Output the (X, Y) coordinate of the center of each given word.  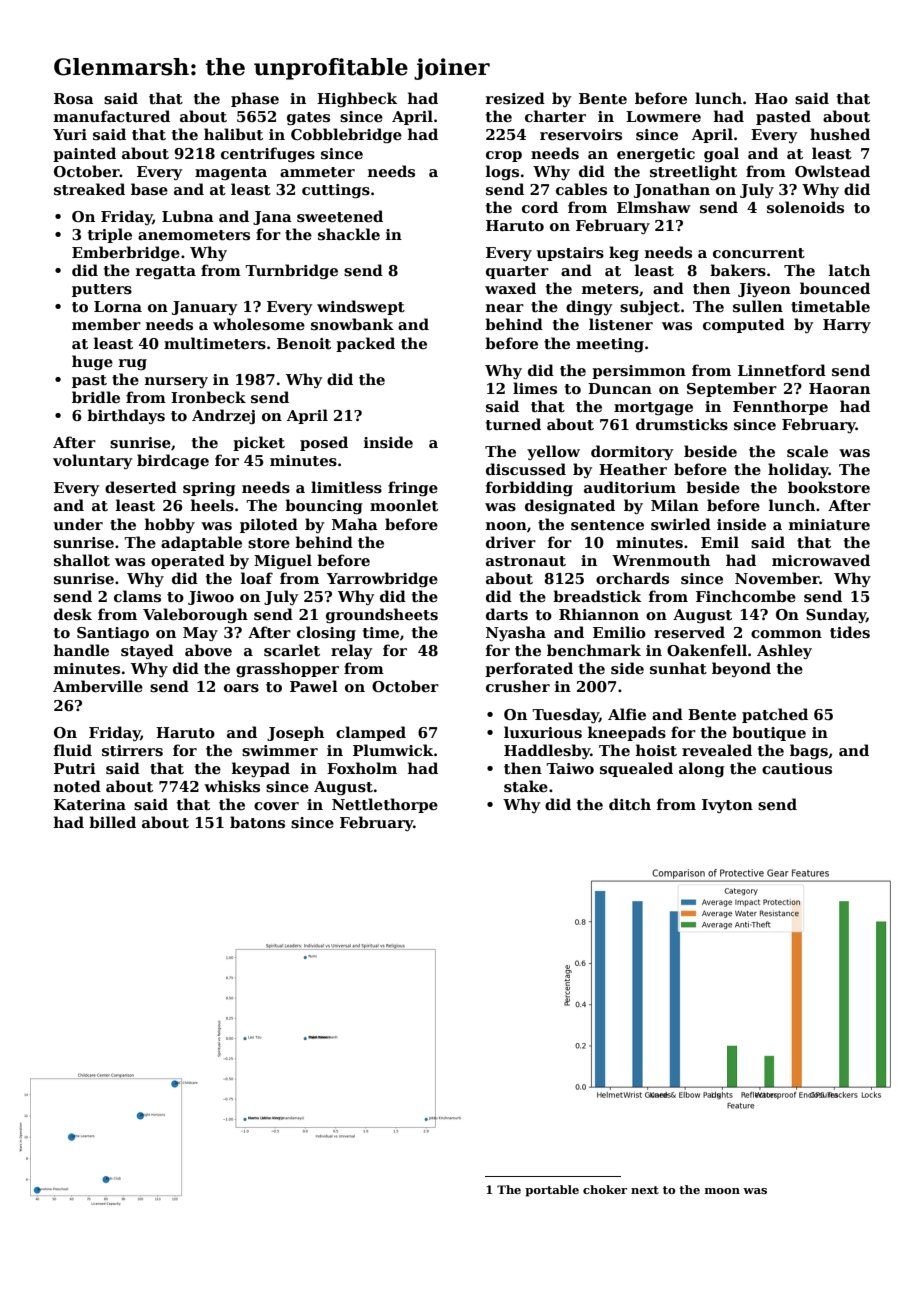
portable (552, 1191)
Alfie (627, 714)
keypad (261, 769)
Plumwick (393, 750)
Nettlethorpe (385, 805)
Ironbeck (208, 397)
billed (112, 822)
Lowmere (663, 116)
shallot (82, 560)
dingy (589, 308)
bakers (738, 270)
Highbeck (357, 100)
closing (326, 634)
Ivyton (727, 806)
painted (84, 154)
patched (775, 715)
